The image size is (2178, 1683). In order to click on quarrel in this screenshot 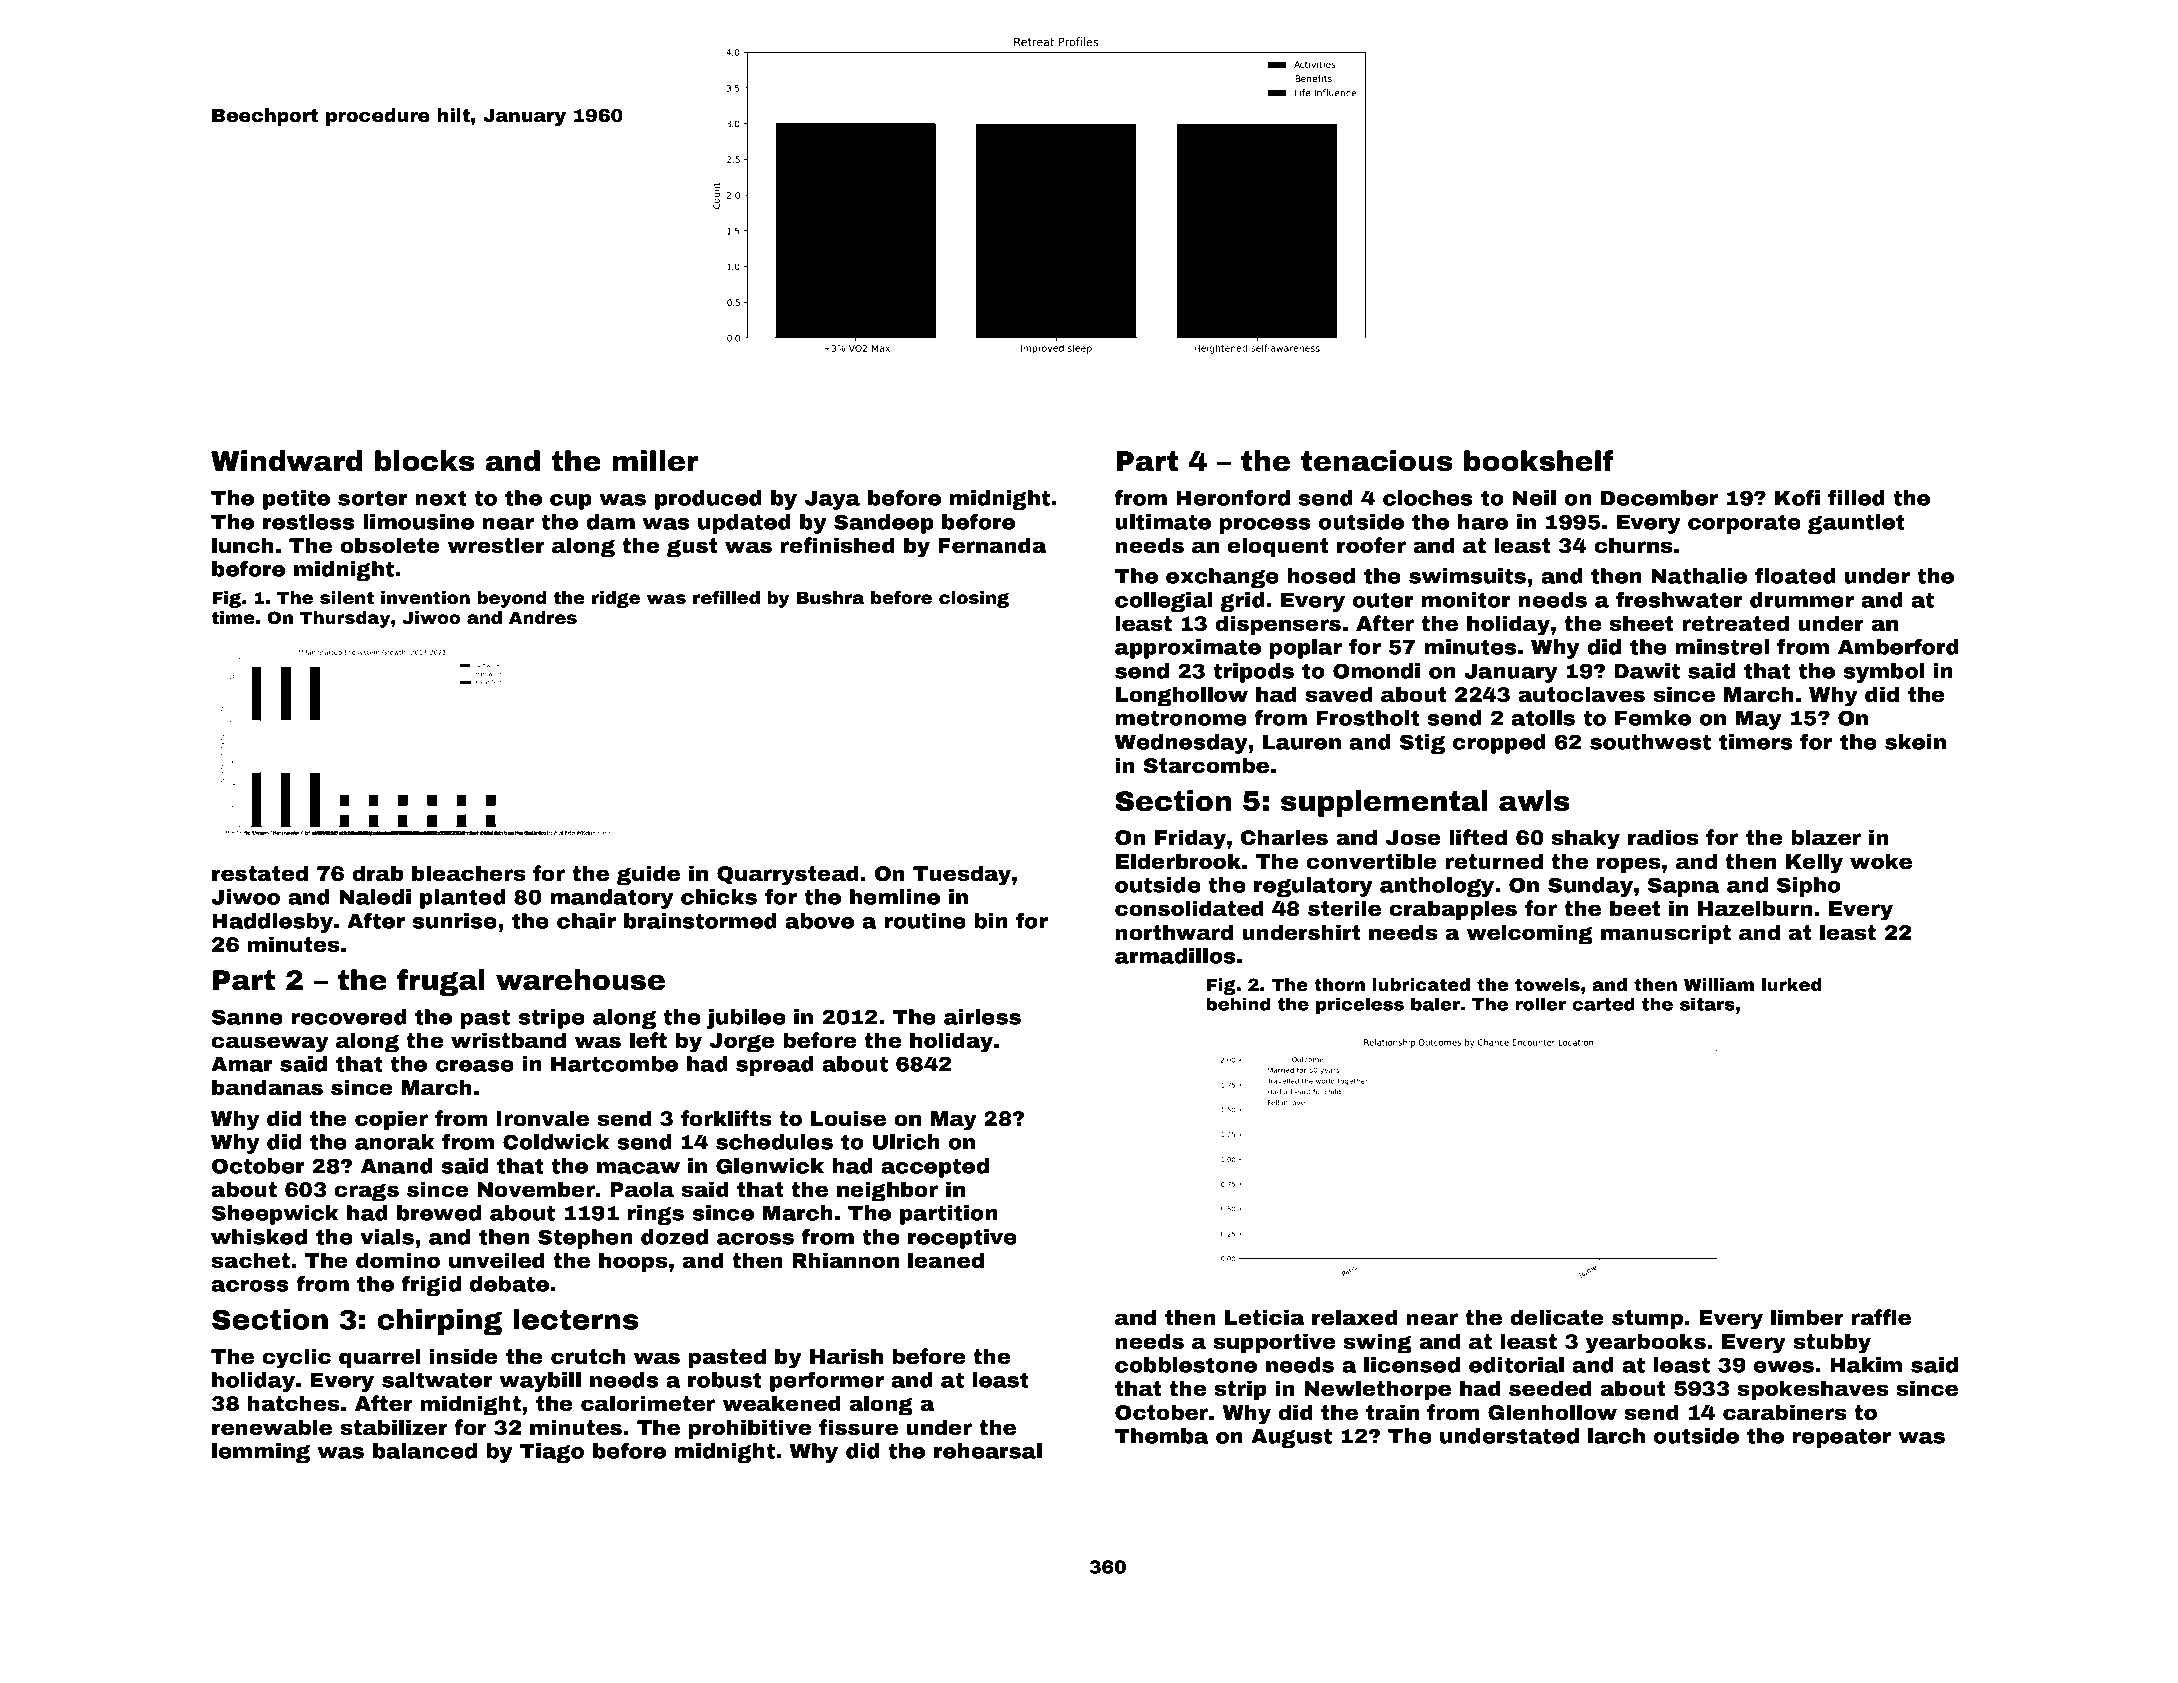, I will do `click(379, 1358)`.
